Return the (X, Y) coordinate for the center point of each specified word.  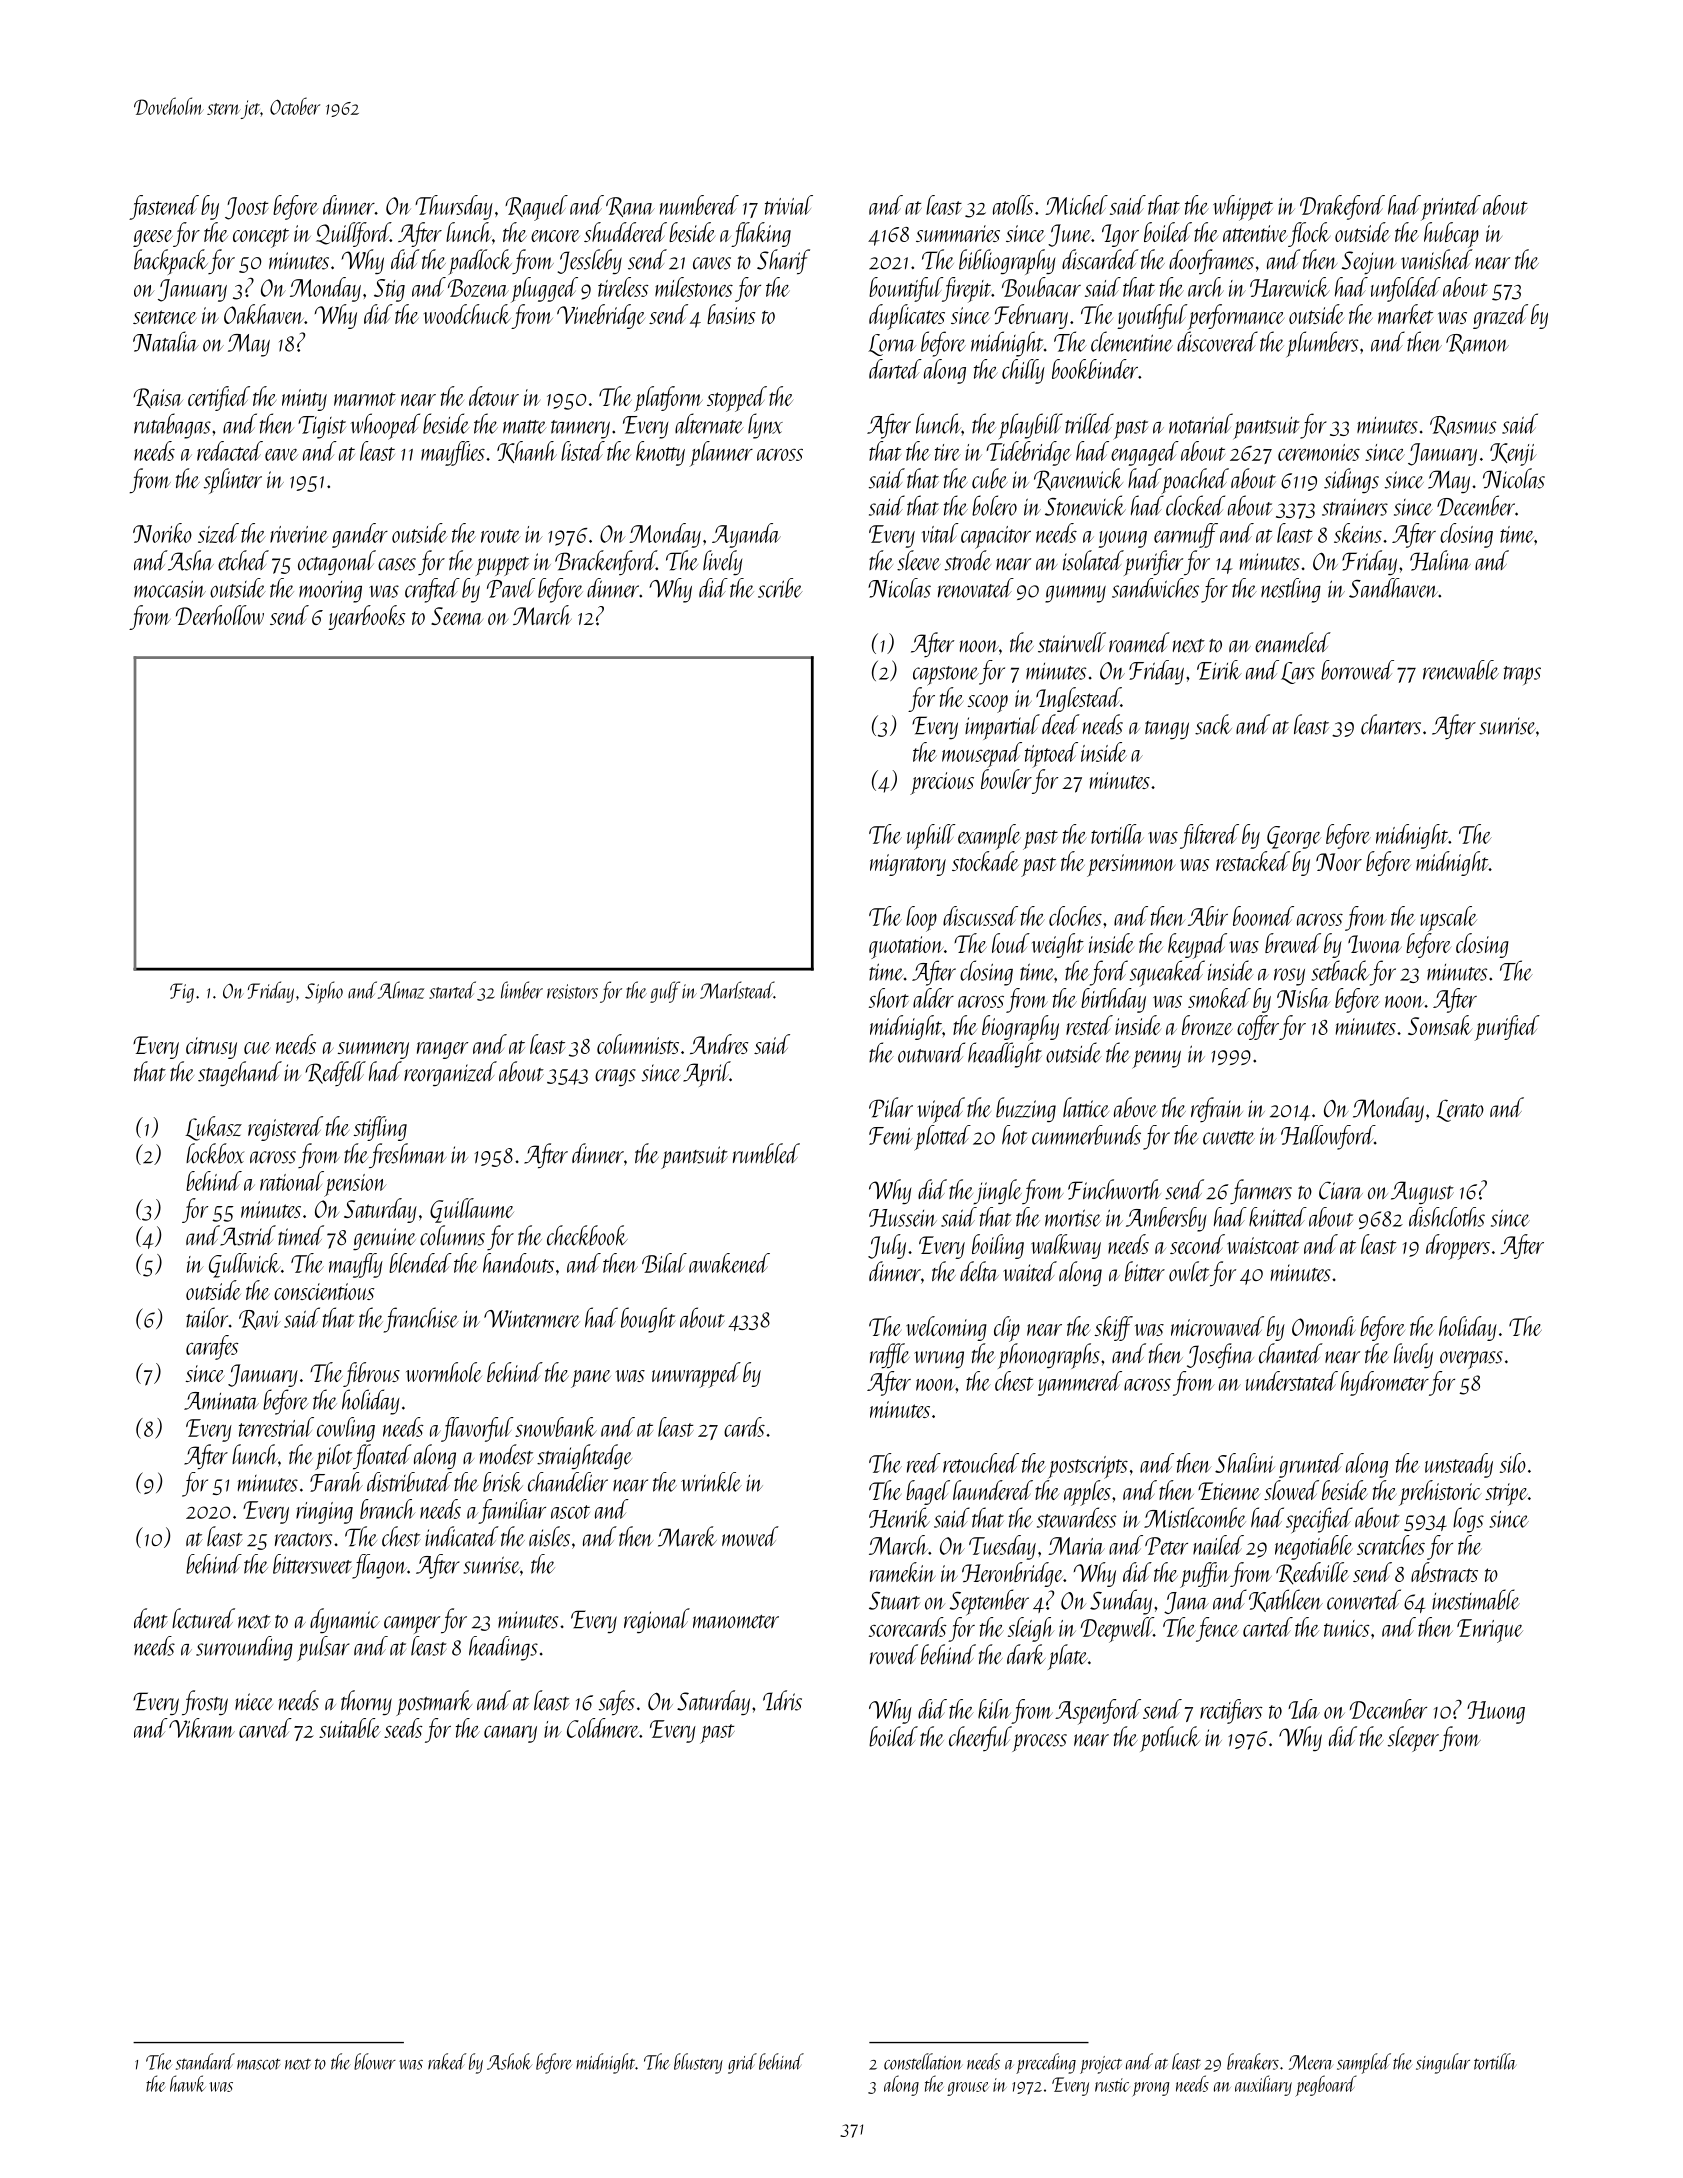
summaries (958, 233)
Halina (1440, 560)
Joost (247, 208)
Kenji (1513, 454)
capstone (946, 676)
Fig (182, 993)
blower (375, 2061)
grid (742, 2063)
